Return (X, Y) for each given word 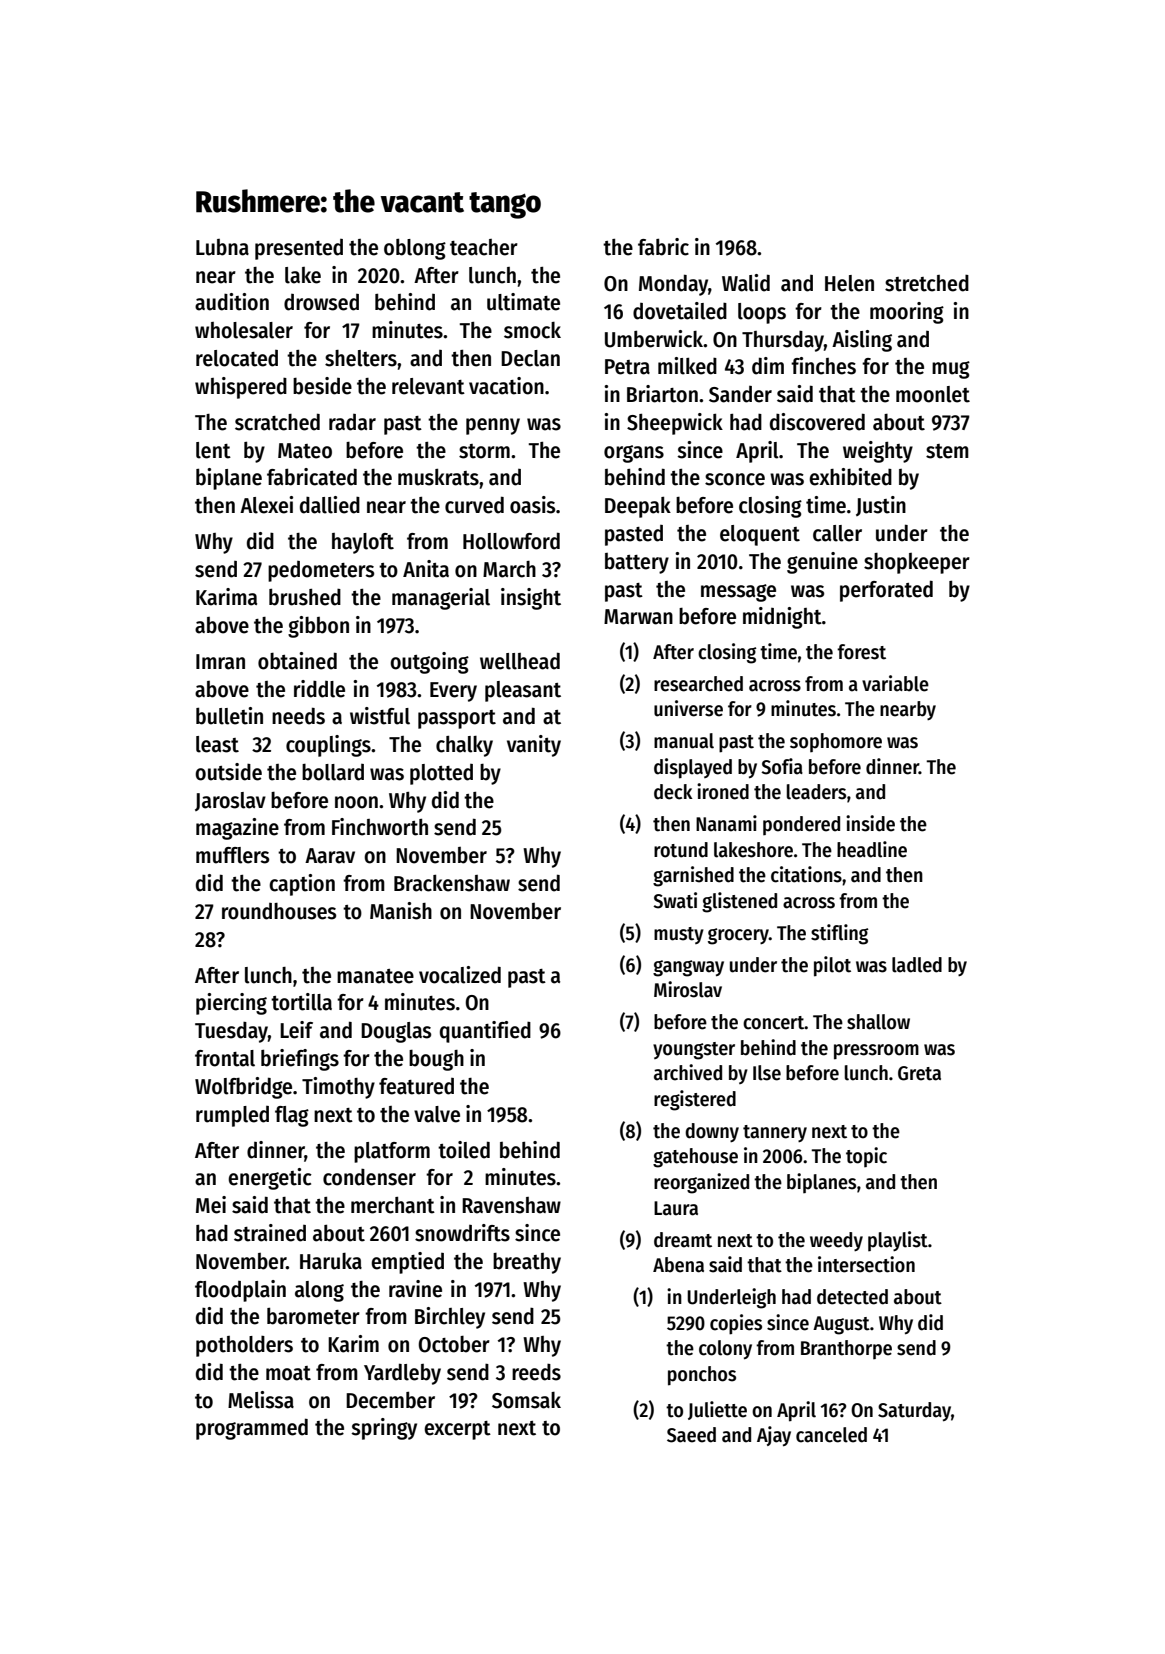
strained (270, 1233)
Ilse (767, 1073)
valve (437, 1114)
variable (895, 683)
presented (299, 249)
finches (823, 366)
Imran (220, 662)
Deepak (638, 507)
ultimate (523, 302)
